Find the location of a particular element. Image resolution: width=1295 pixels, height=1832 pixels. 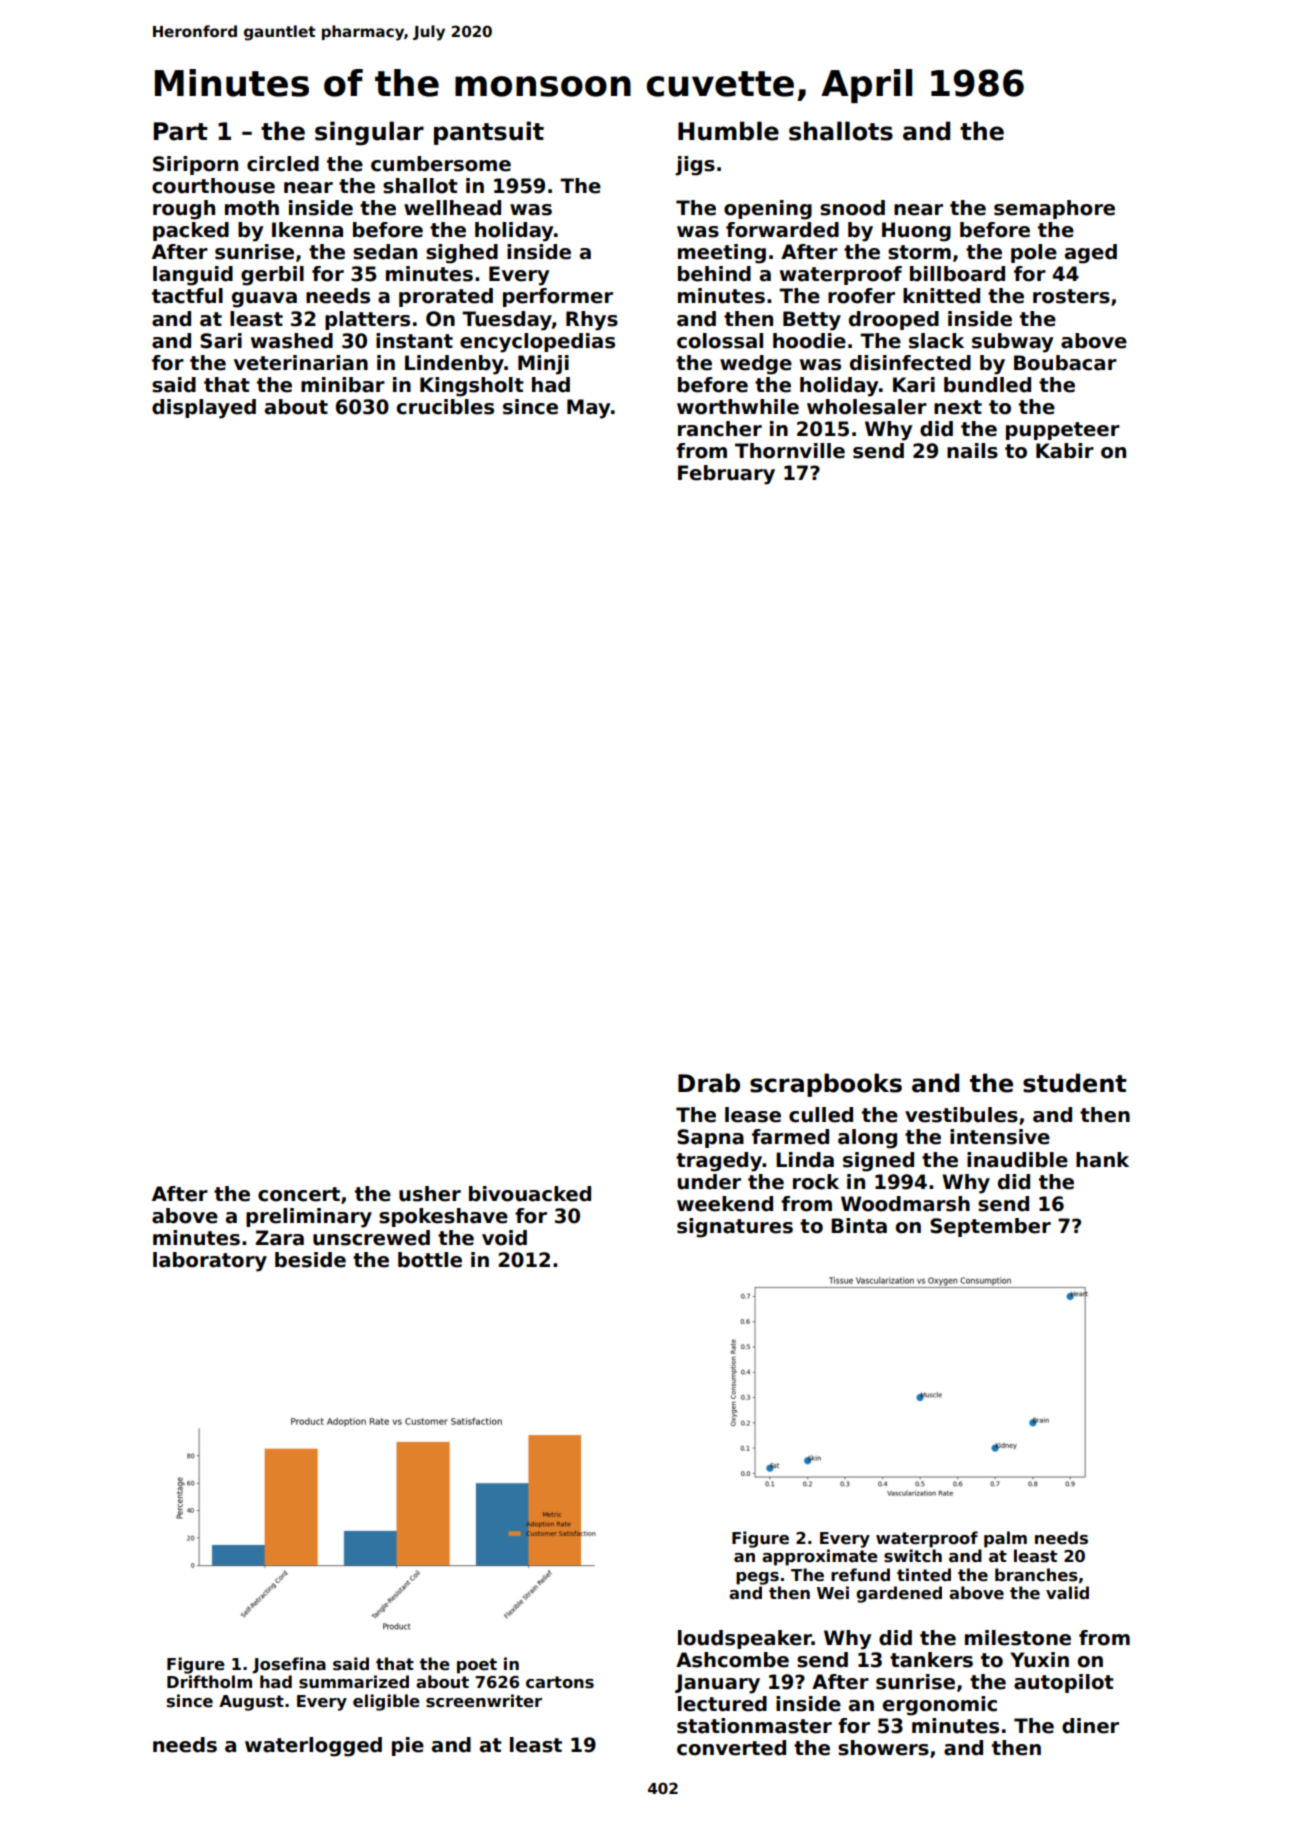

Humble is located at coordinates (728, 131).
